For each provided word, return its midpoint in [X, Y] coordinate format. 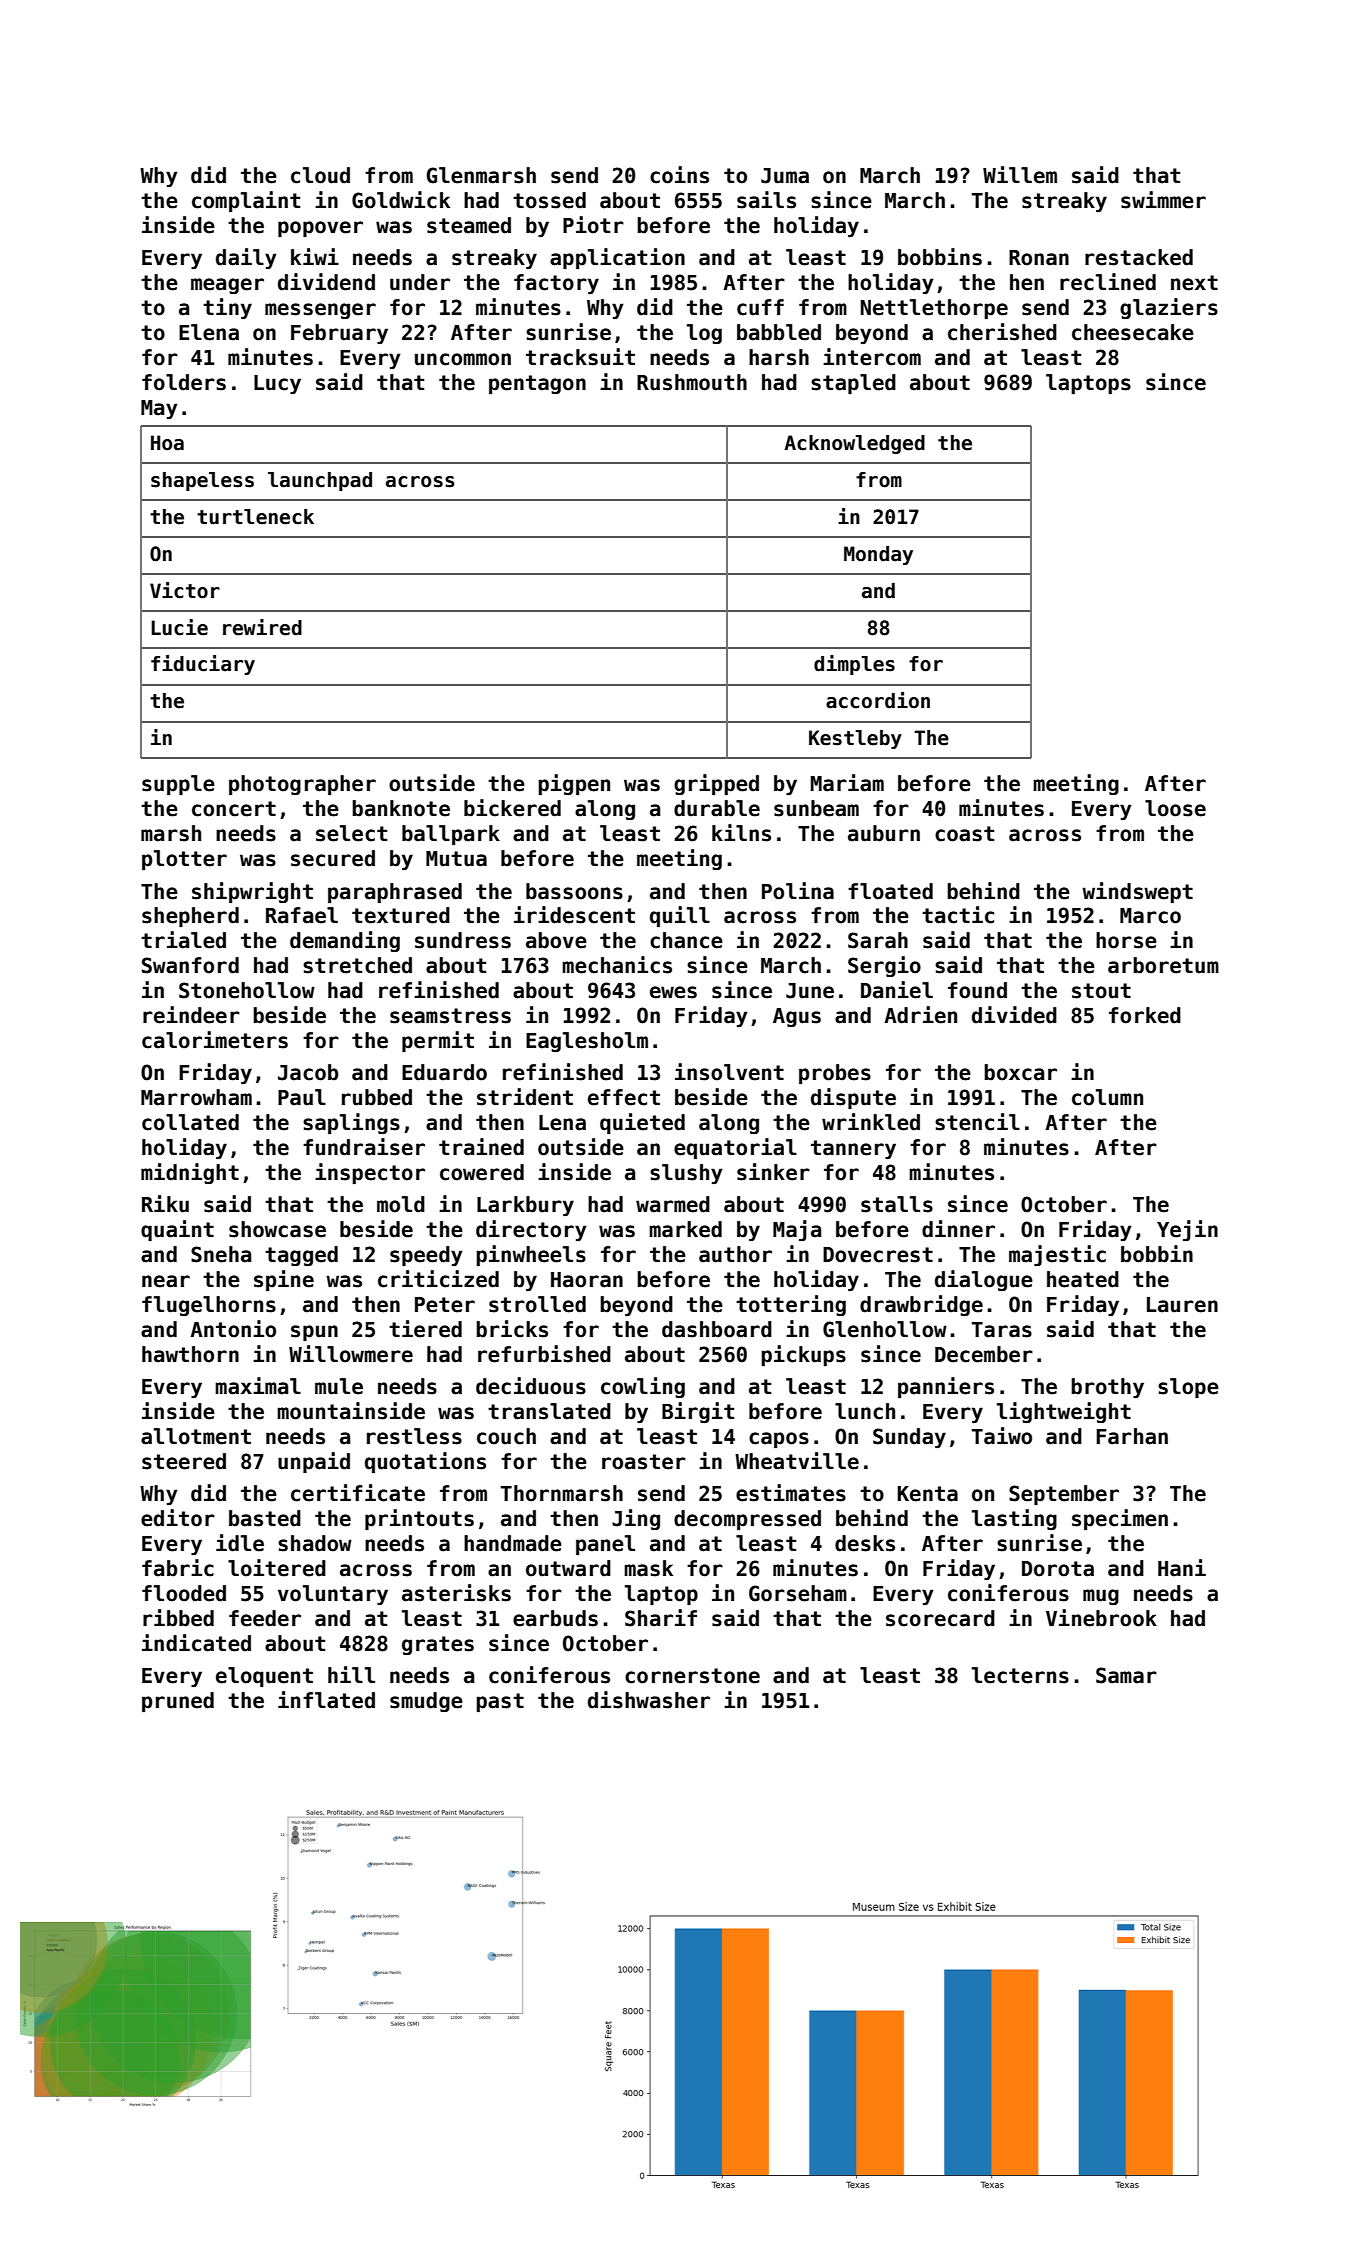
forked [1145, 1015]
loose [1175, 808]
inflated [326, 1700]
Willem [1020, 175]
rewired [262, 627]
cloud [320, 175]
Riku [165, 1204]
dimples [854, 665]
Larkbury [525, 1206]
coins [679, 175]
